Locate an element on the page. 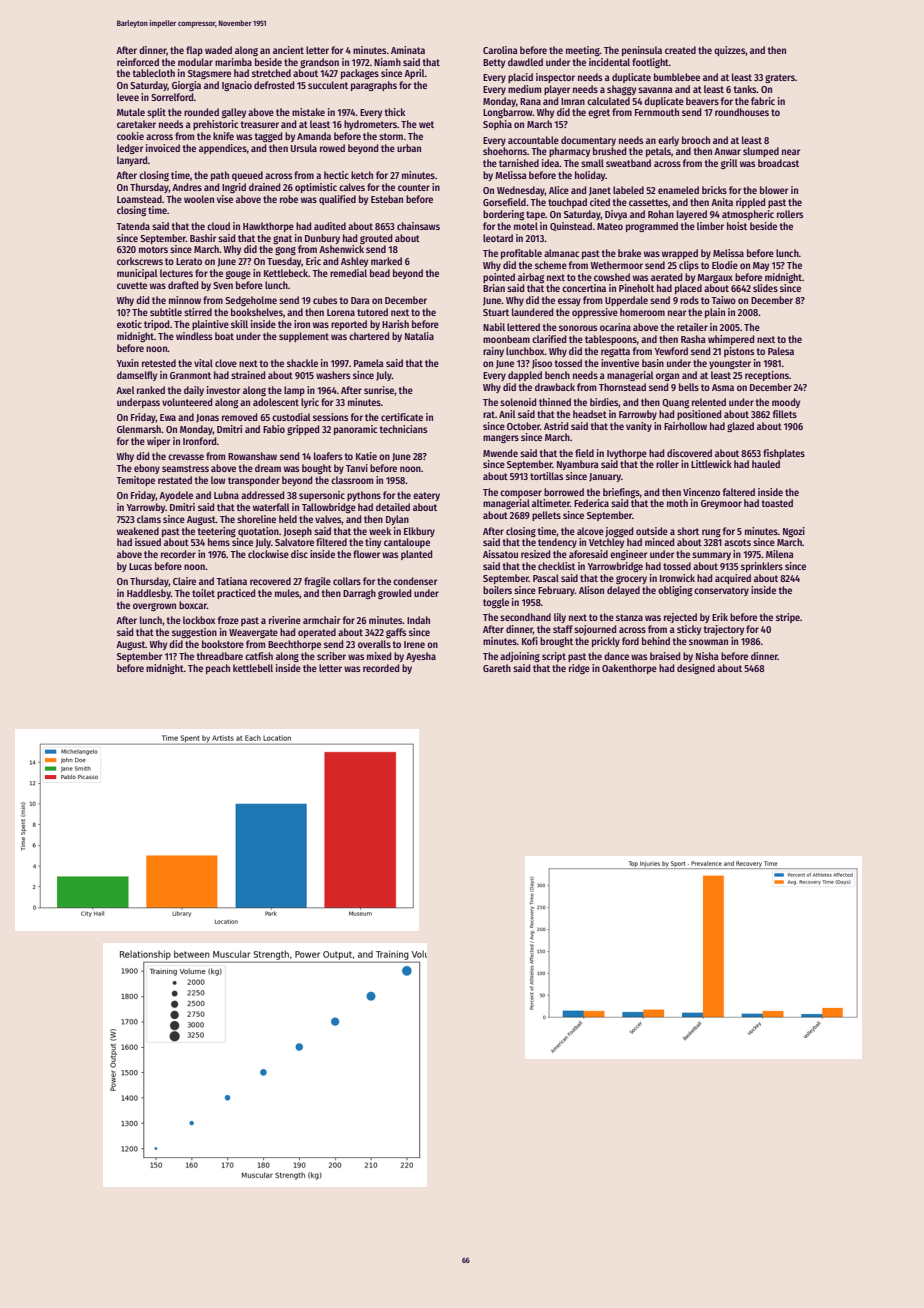 The image size is (924, 1308). audited is located at coordinates (330, 226).
